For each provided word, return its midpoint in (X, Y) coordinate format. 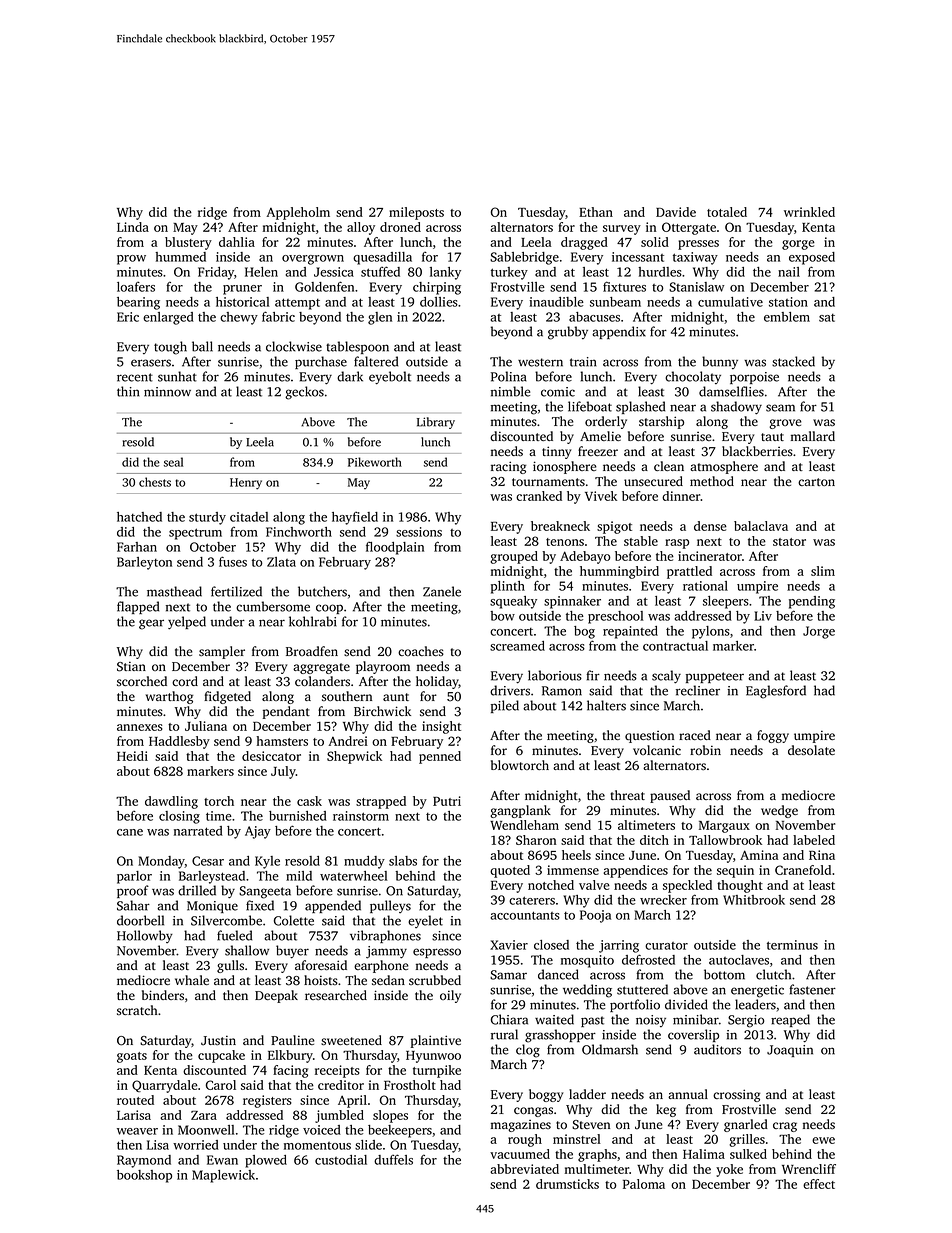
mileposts (416, 213)
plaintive (436, 1041)
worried (196, 1145)
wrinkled (809, 212)
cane (130, 832)
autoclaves (739, 960)
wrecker (663, 900)
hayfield (355, 518)
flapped (138, 607)
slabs (403, 861)
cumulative (730, 302)
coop (329, 609)
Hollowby (145, 936)
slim (823, 571)
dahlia (237, 242)
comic (558, 392)
